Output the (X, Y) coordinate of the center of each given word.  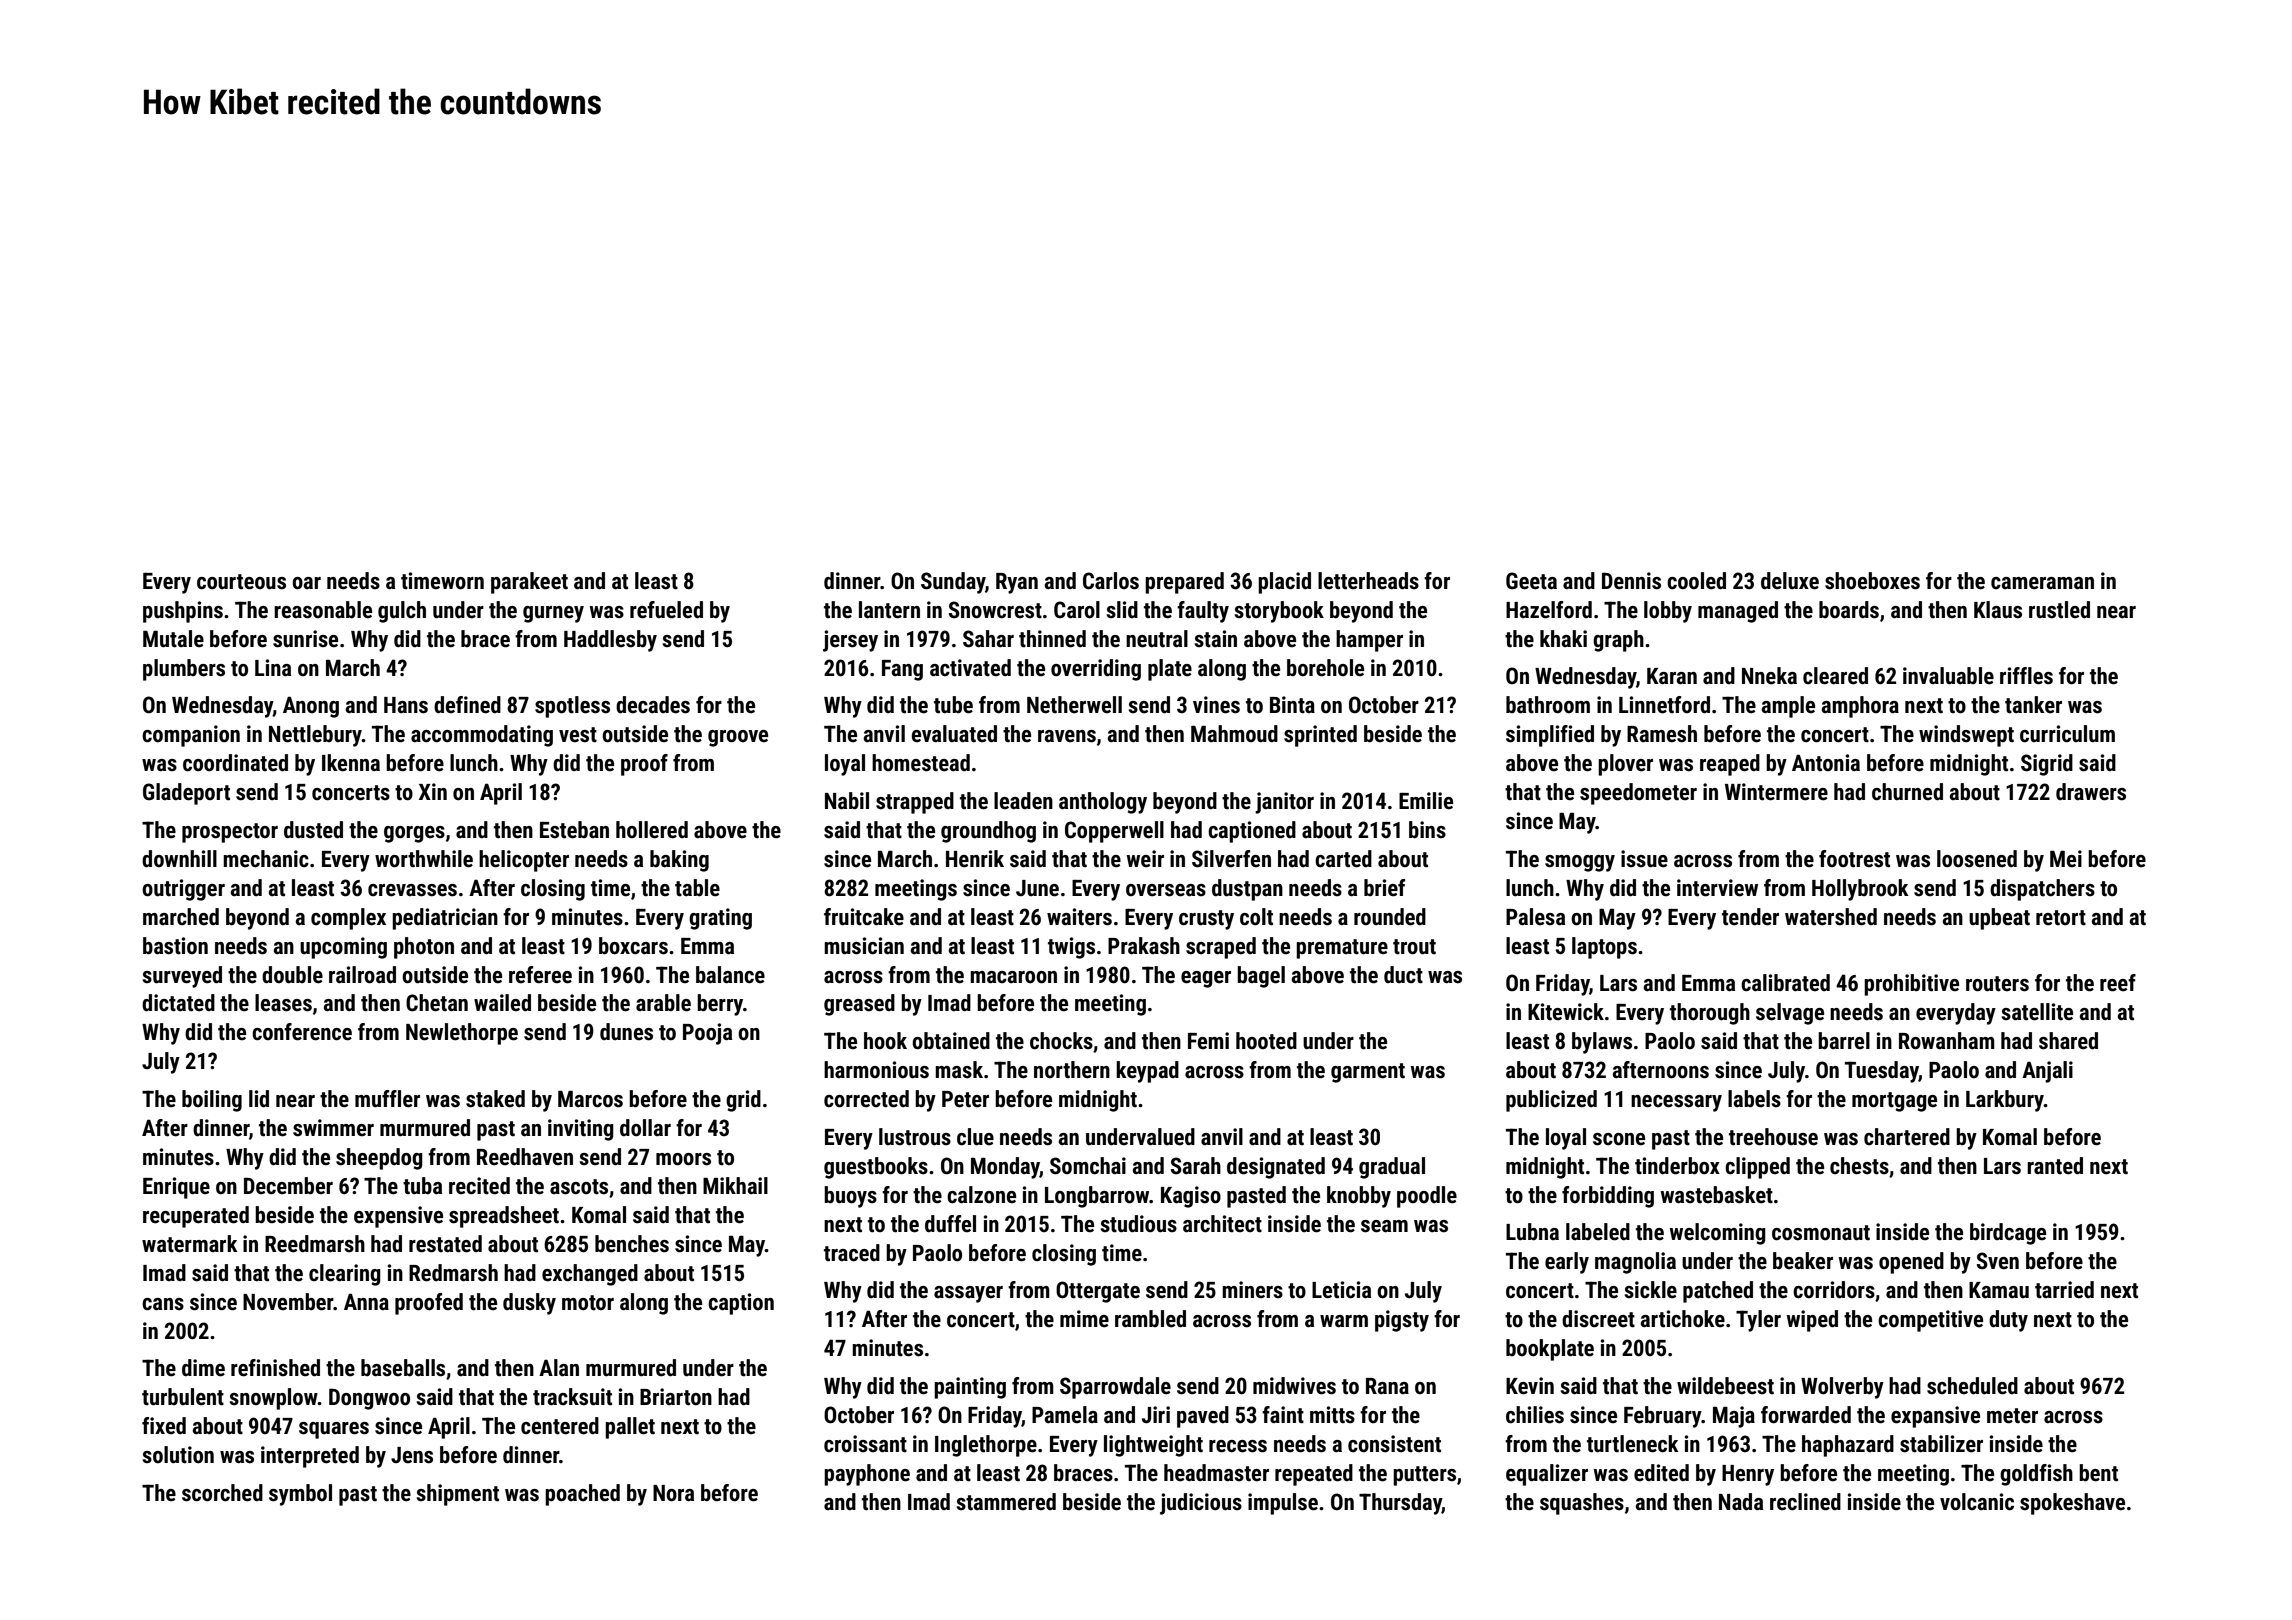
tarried (2064, 1290)
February (1663, 1417)
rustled (2059, 610)
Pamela (1065, 1415)
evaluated (954, 734)
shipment (458, 1495)
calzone (981, 1195)
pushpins (183, 612)
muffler (387, 1099)
